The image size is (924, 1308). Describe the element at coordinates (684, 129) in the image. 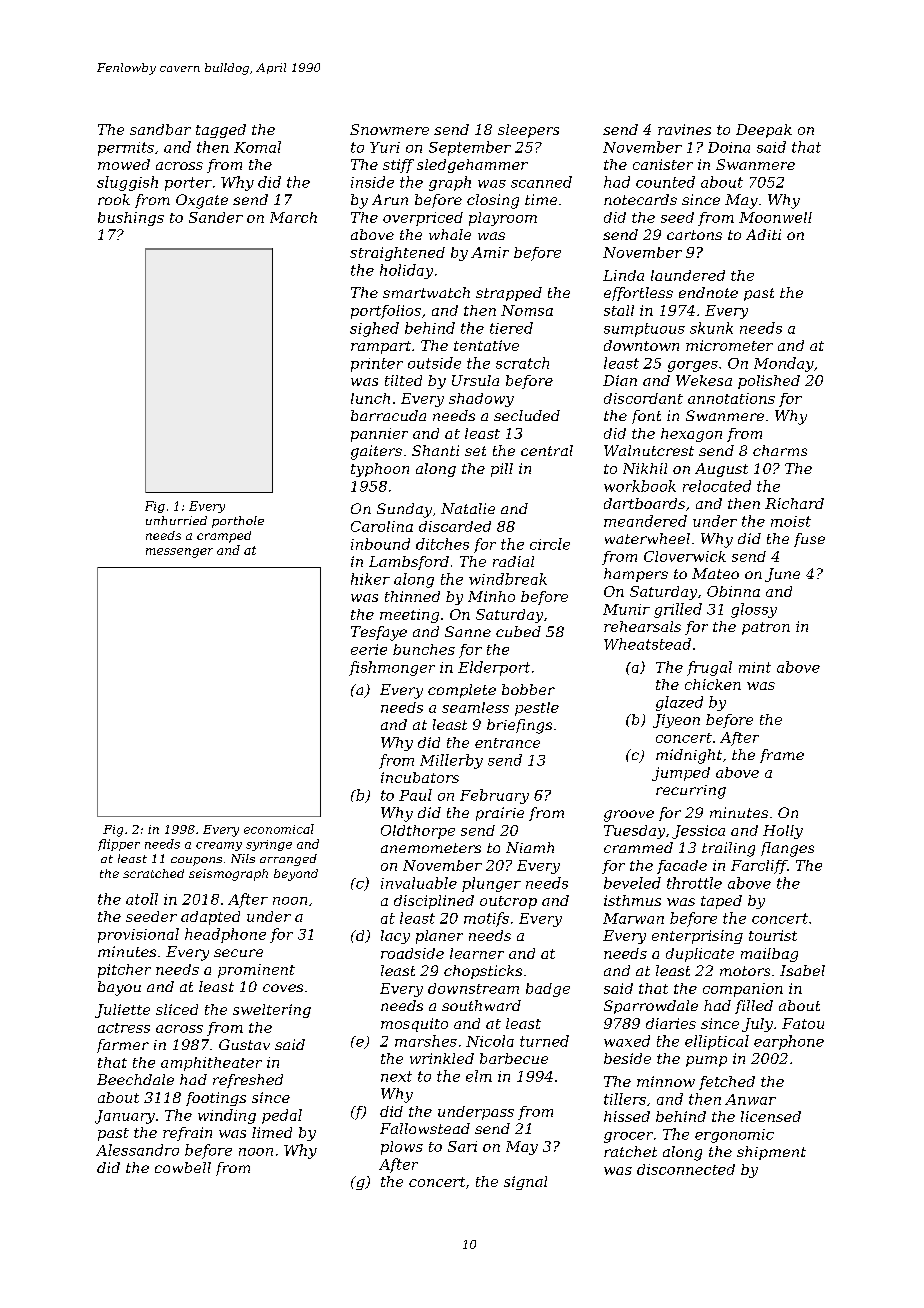

I see `ravines` at that location.
